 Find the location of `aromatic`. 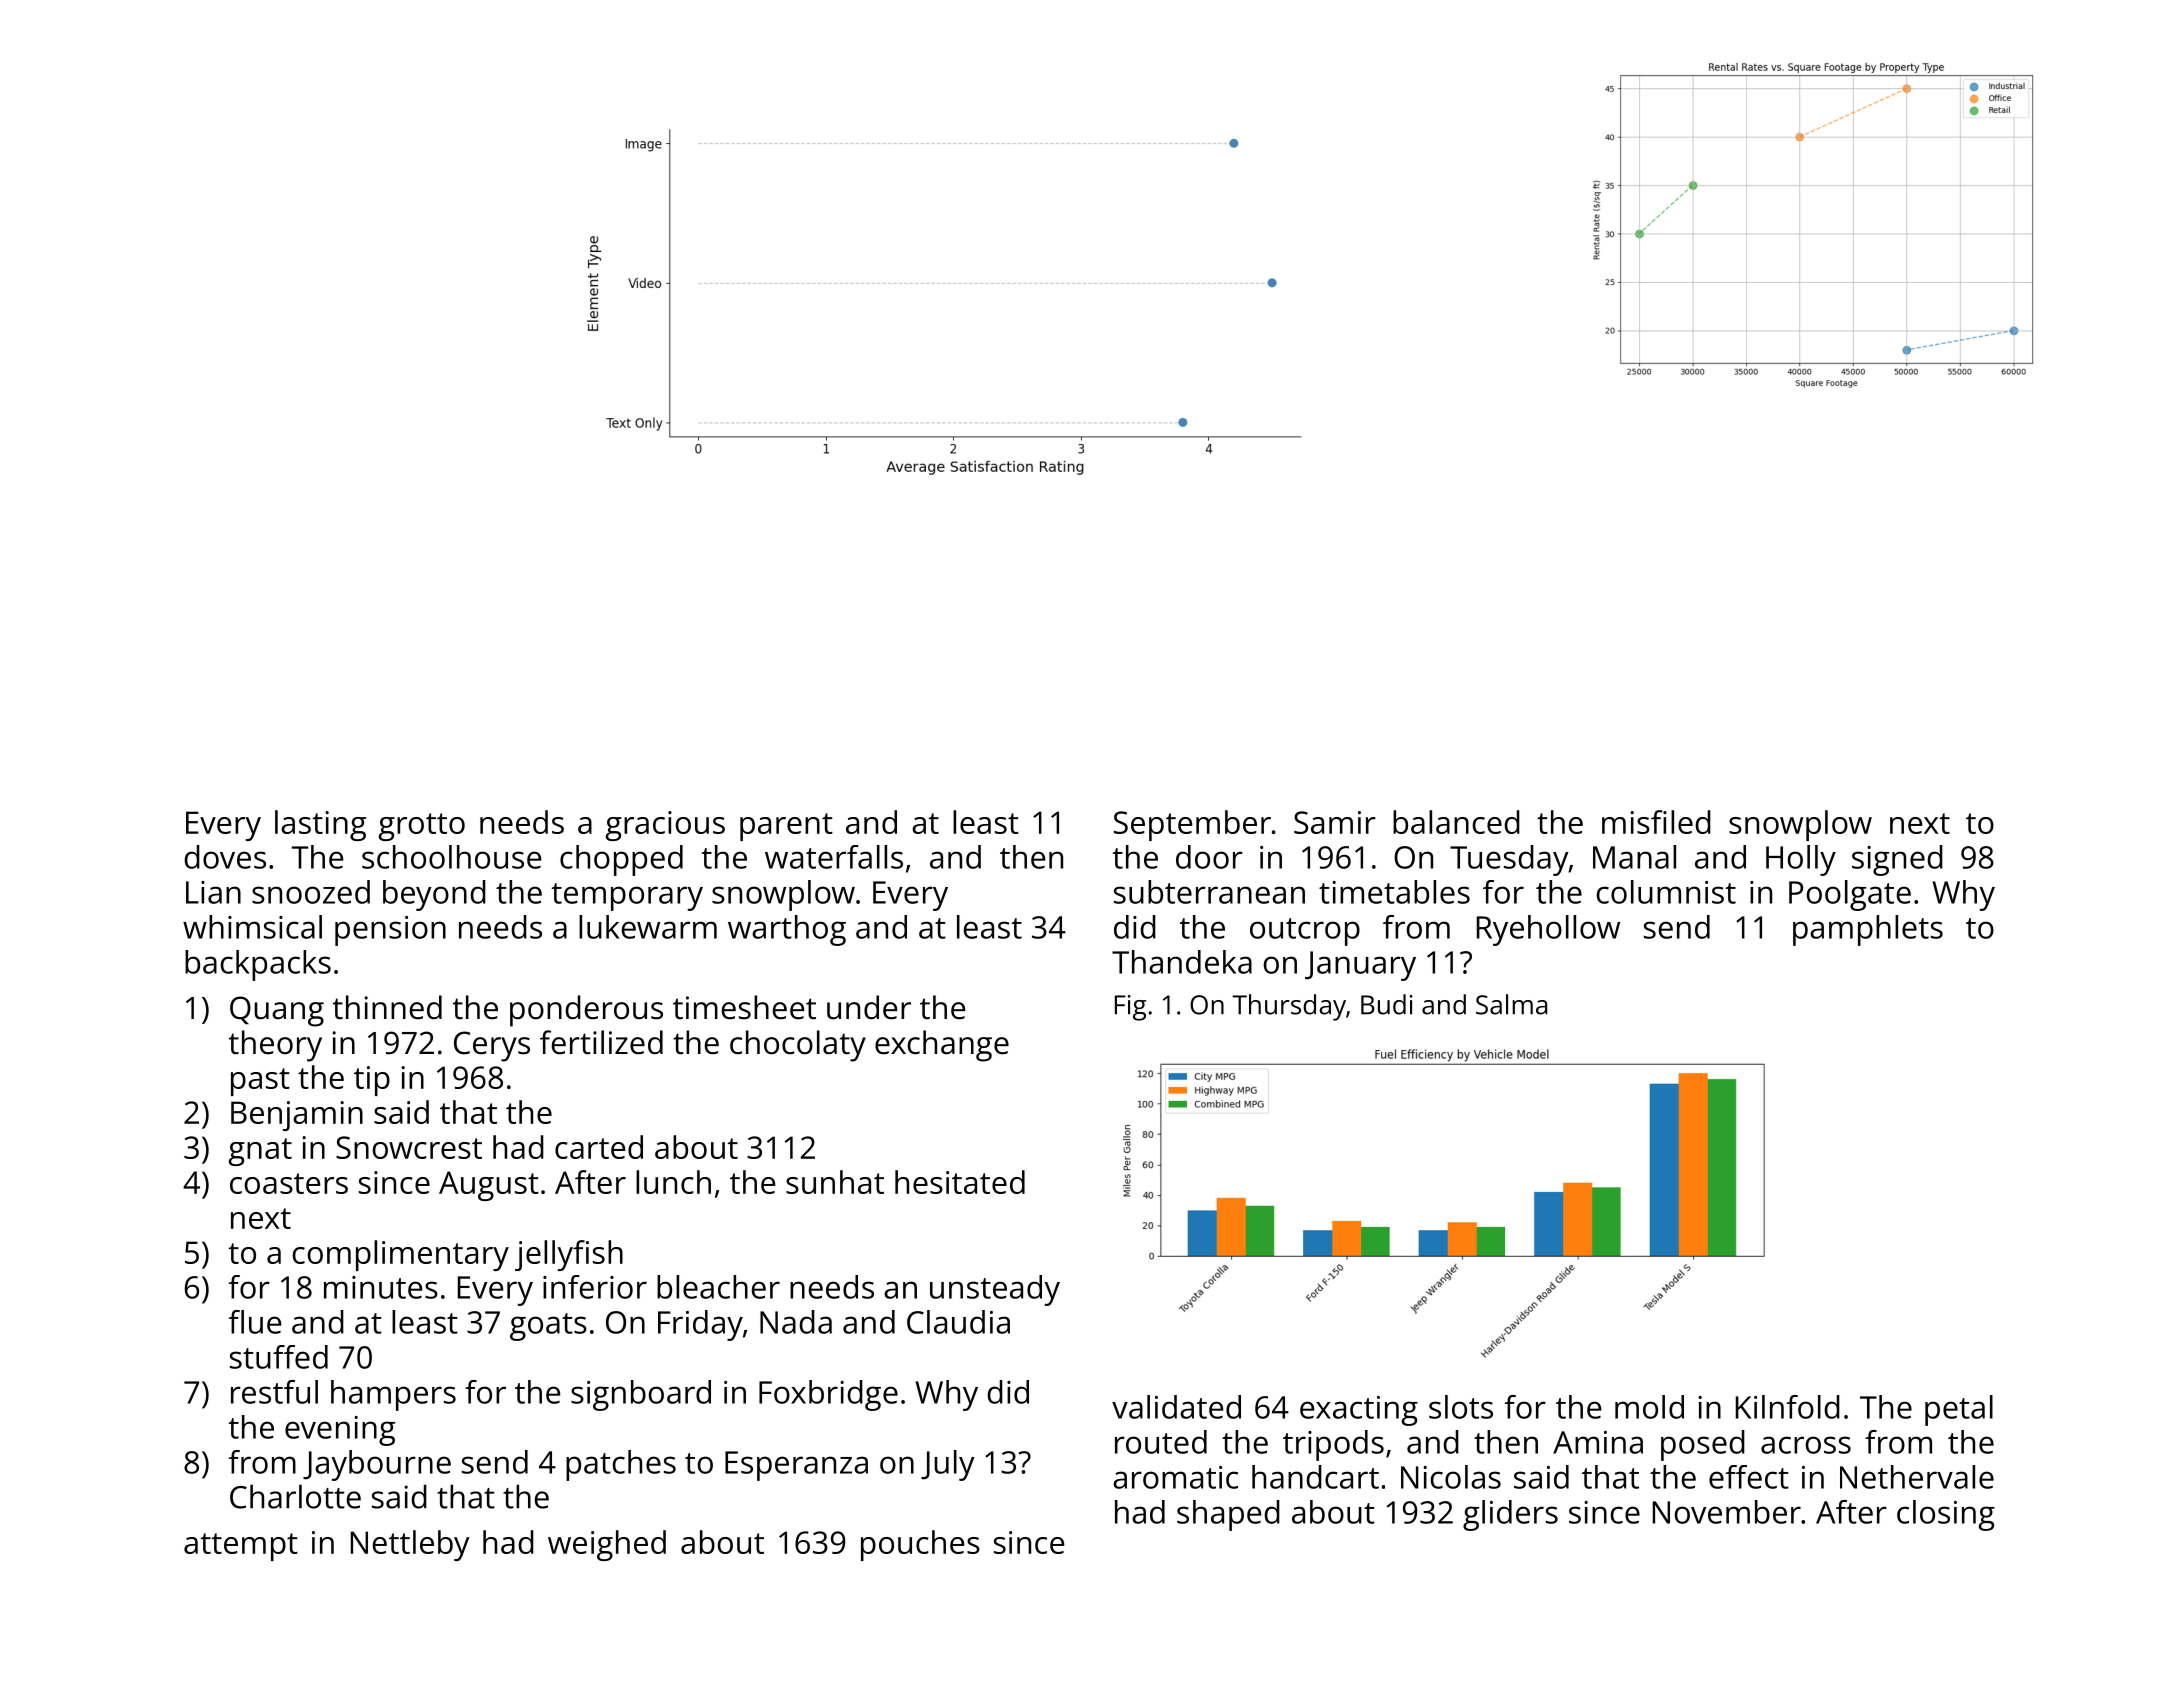

aromatic is located at coordinates (1175, 1477).
